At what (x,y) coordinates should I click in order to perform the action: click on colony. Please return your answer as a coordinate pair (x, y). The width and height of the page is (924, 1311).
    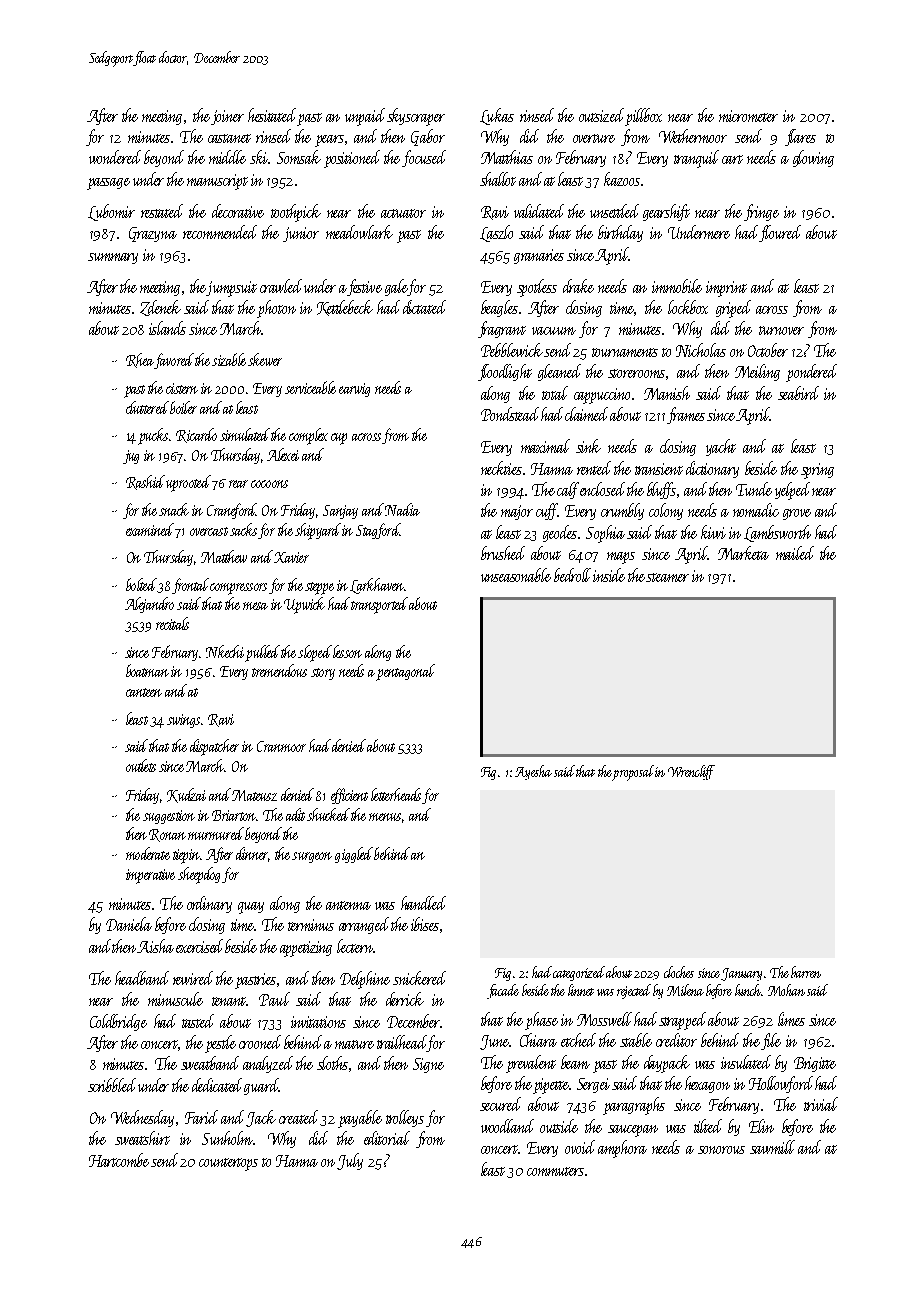
    Looking at the image, I should click on (666, 511).
